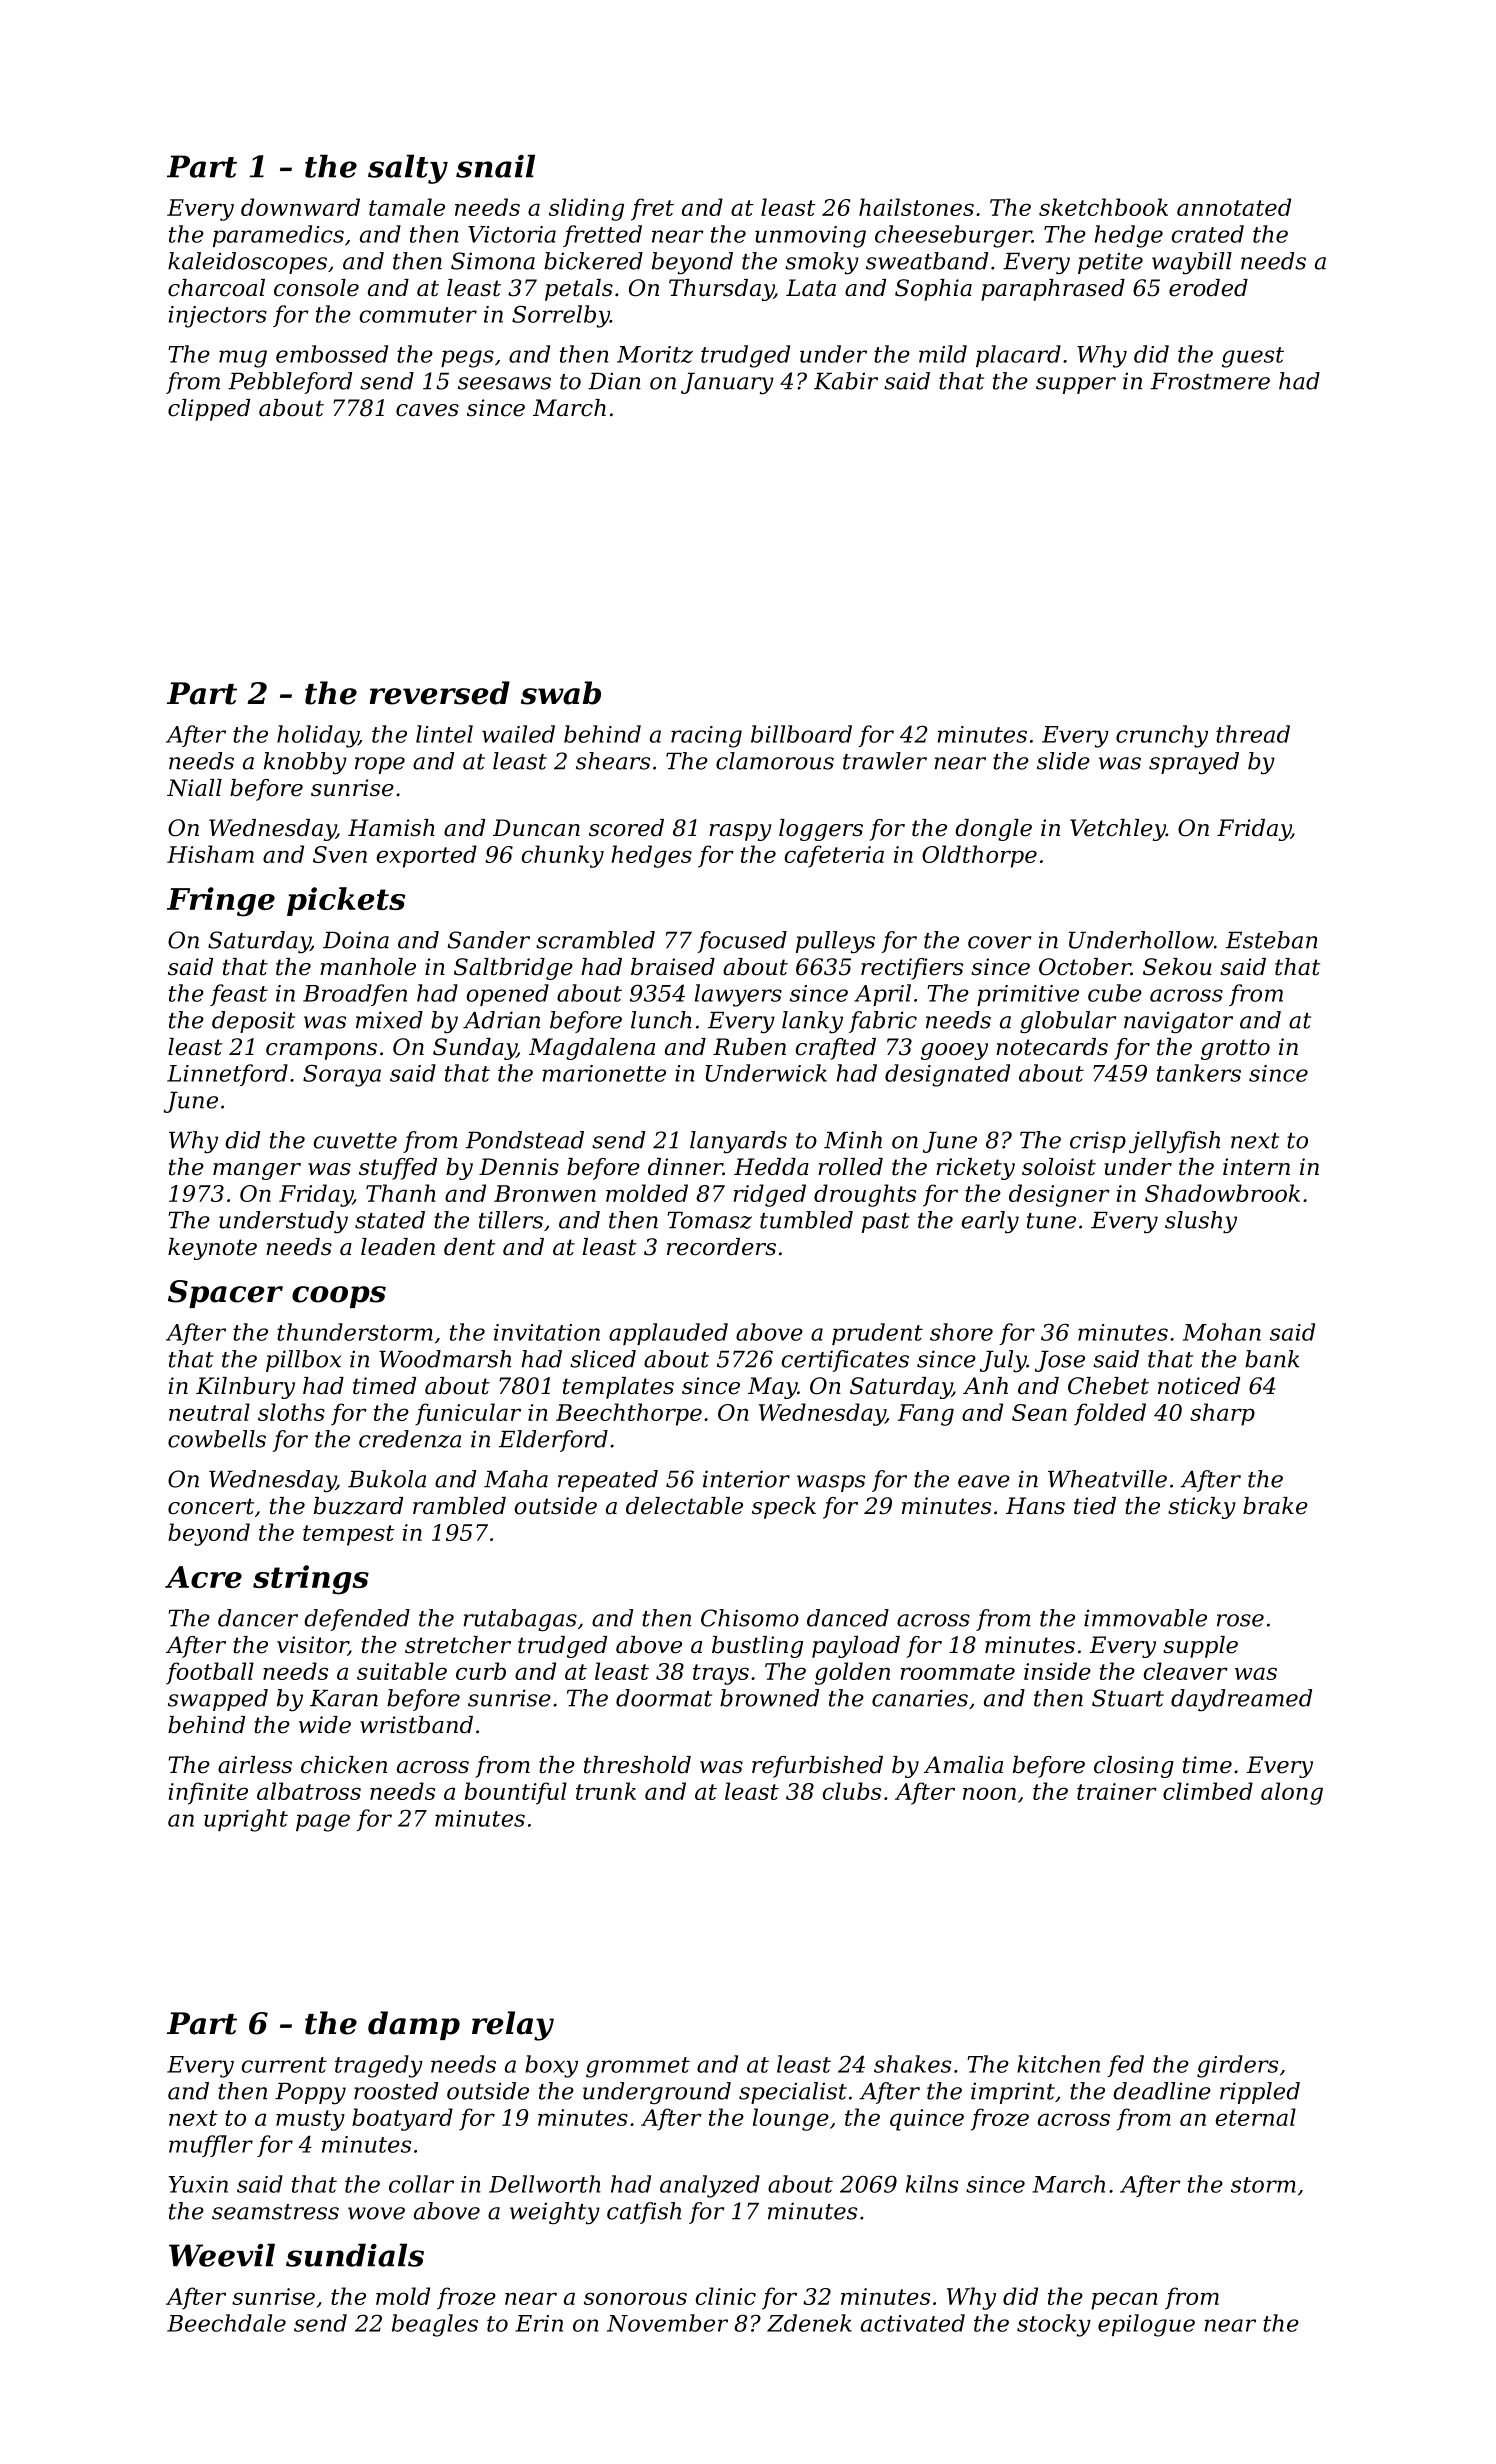  Describe the element at coordinates (608, 1481) in the screenshot. I see `repeated` at that location.
